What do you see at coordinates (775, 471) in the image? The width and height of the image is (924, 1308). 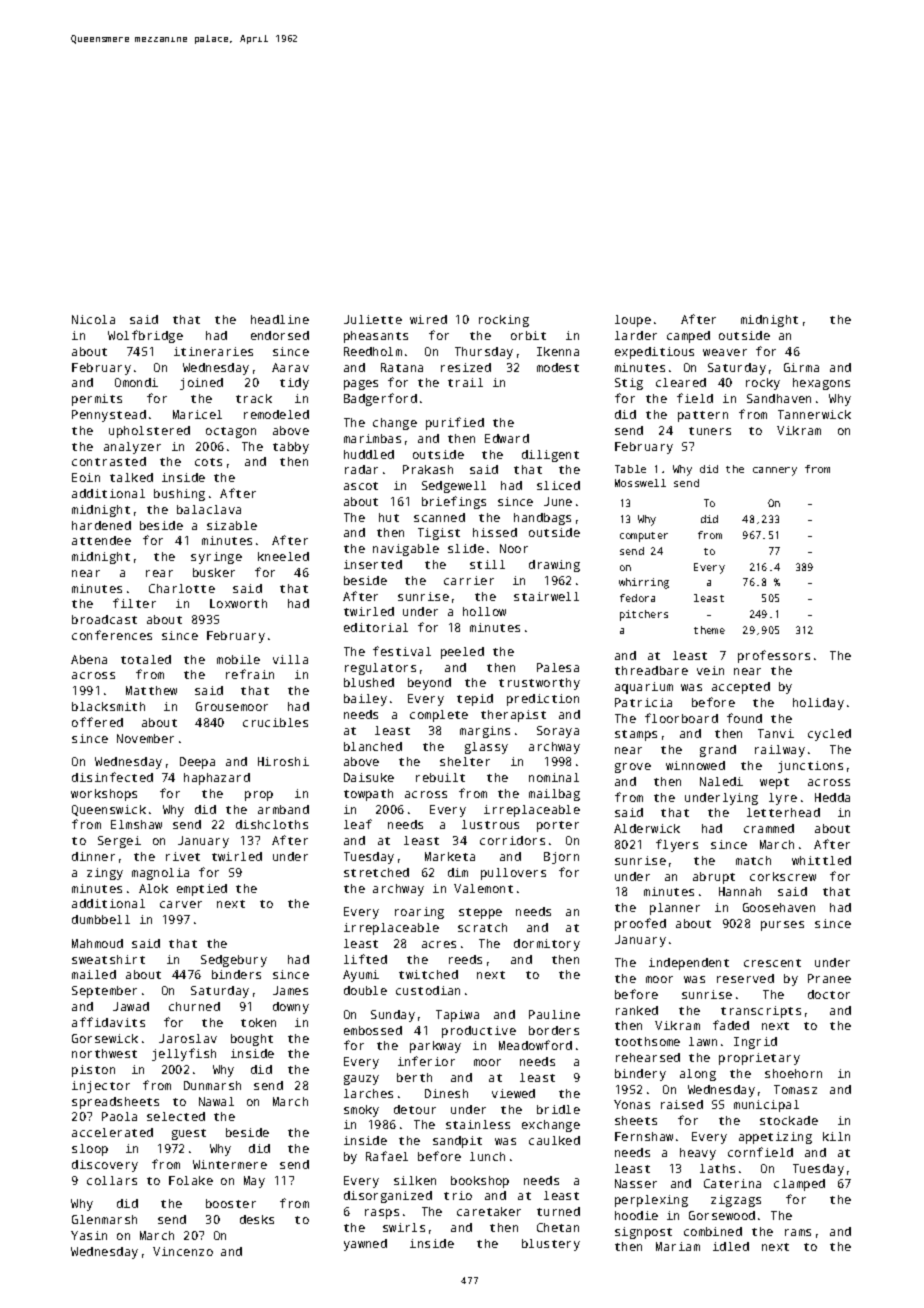 I see `cannery` at bounding box center [775, 471].
